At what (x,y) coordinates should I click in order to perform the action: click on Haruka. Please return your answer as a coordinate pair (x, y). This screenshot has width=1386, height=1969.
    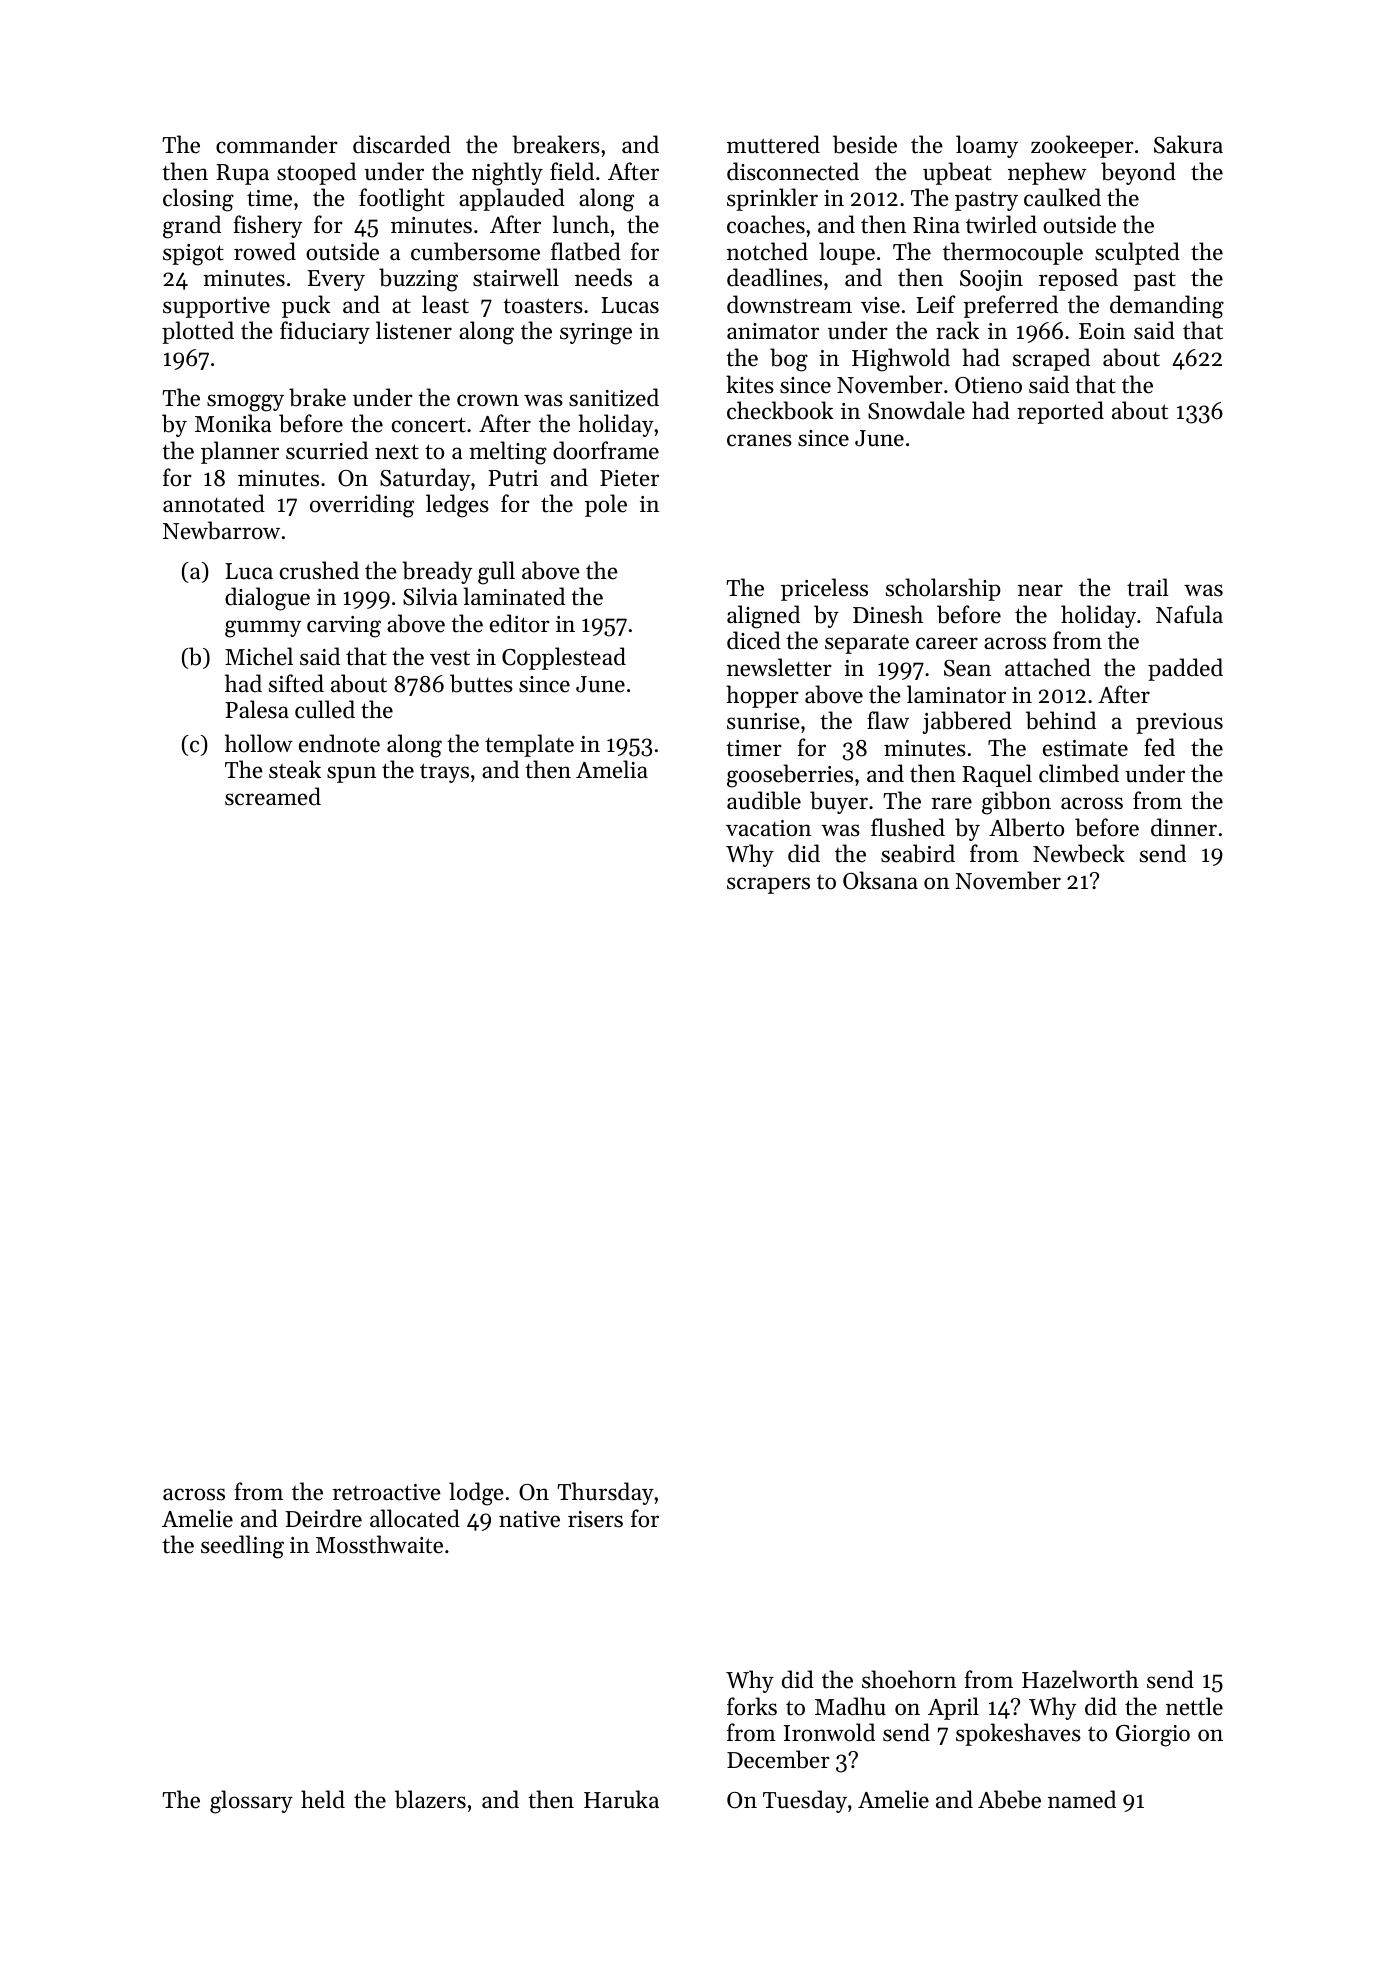
    Looking at the image, I should click on (621, 1799).
